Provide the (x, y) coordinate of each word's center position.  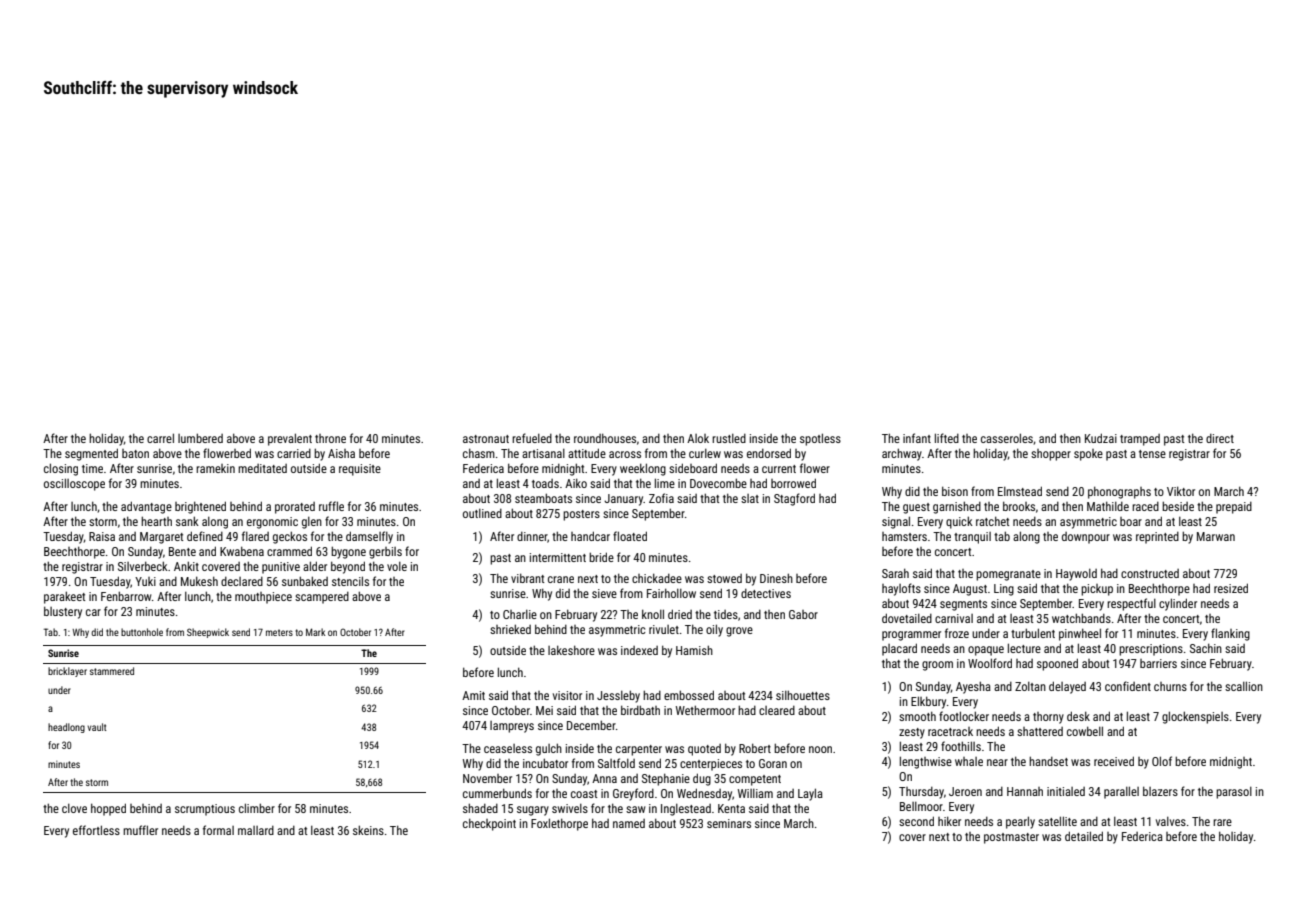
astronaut (486, 439)
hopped (108, 809)
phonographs (1119, 492)
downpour (1086, 538)
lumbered (200, 438)
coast (584, 794)
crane (561, 579)
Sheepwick (208, 633)
